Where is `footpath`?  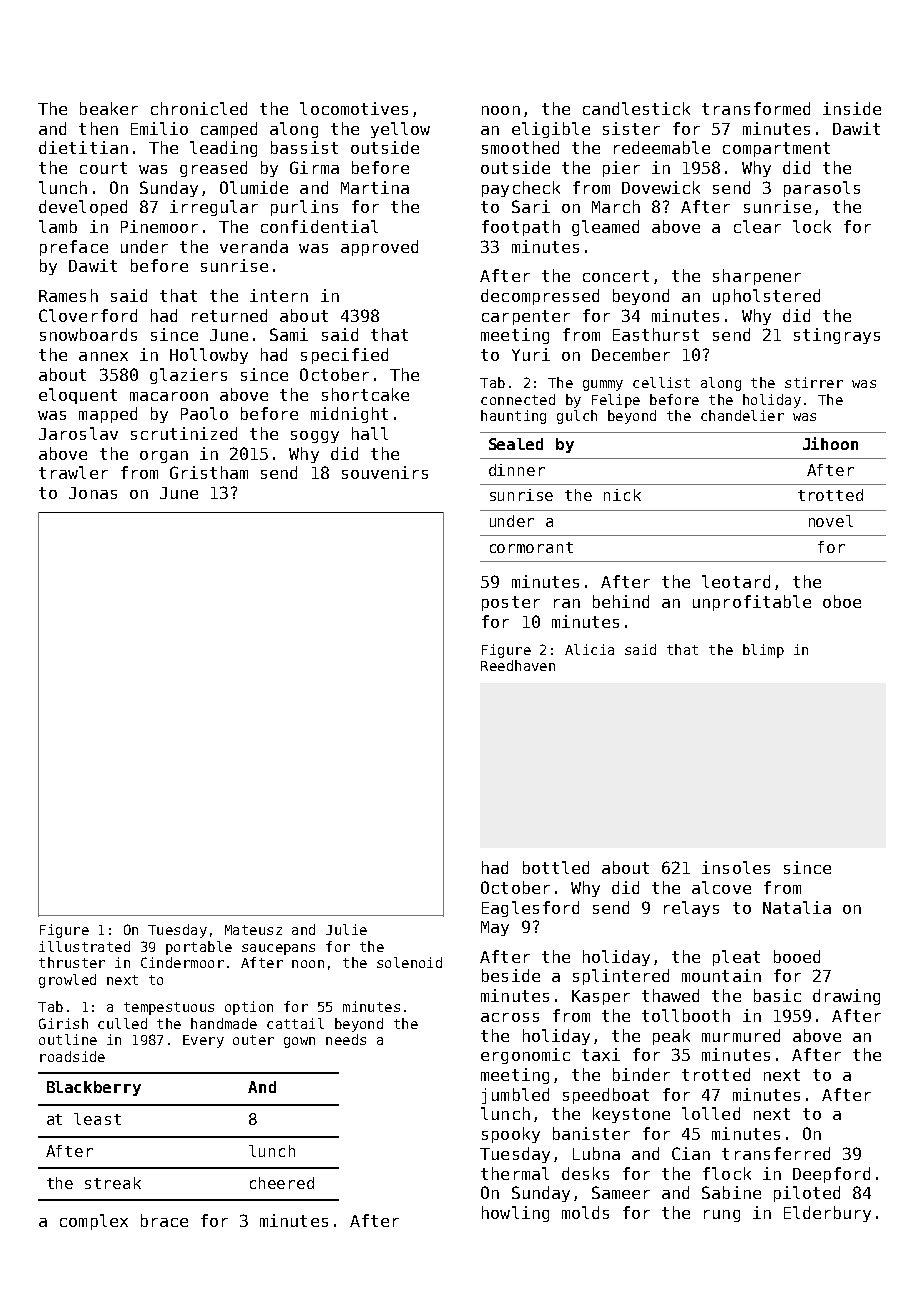 footpath is located at coordinates (521, 228).
